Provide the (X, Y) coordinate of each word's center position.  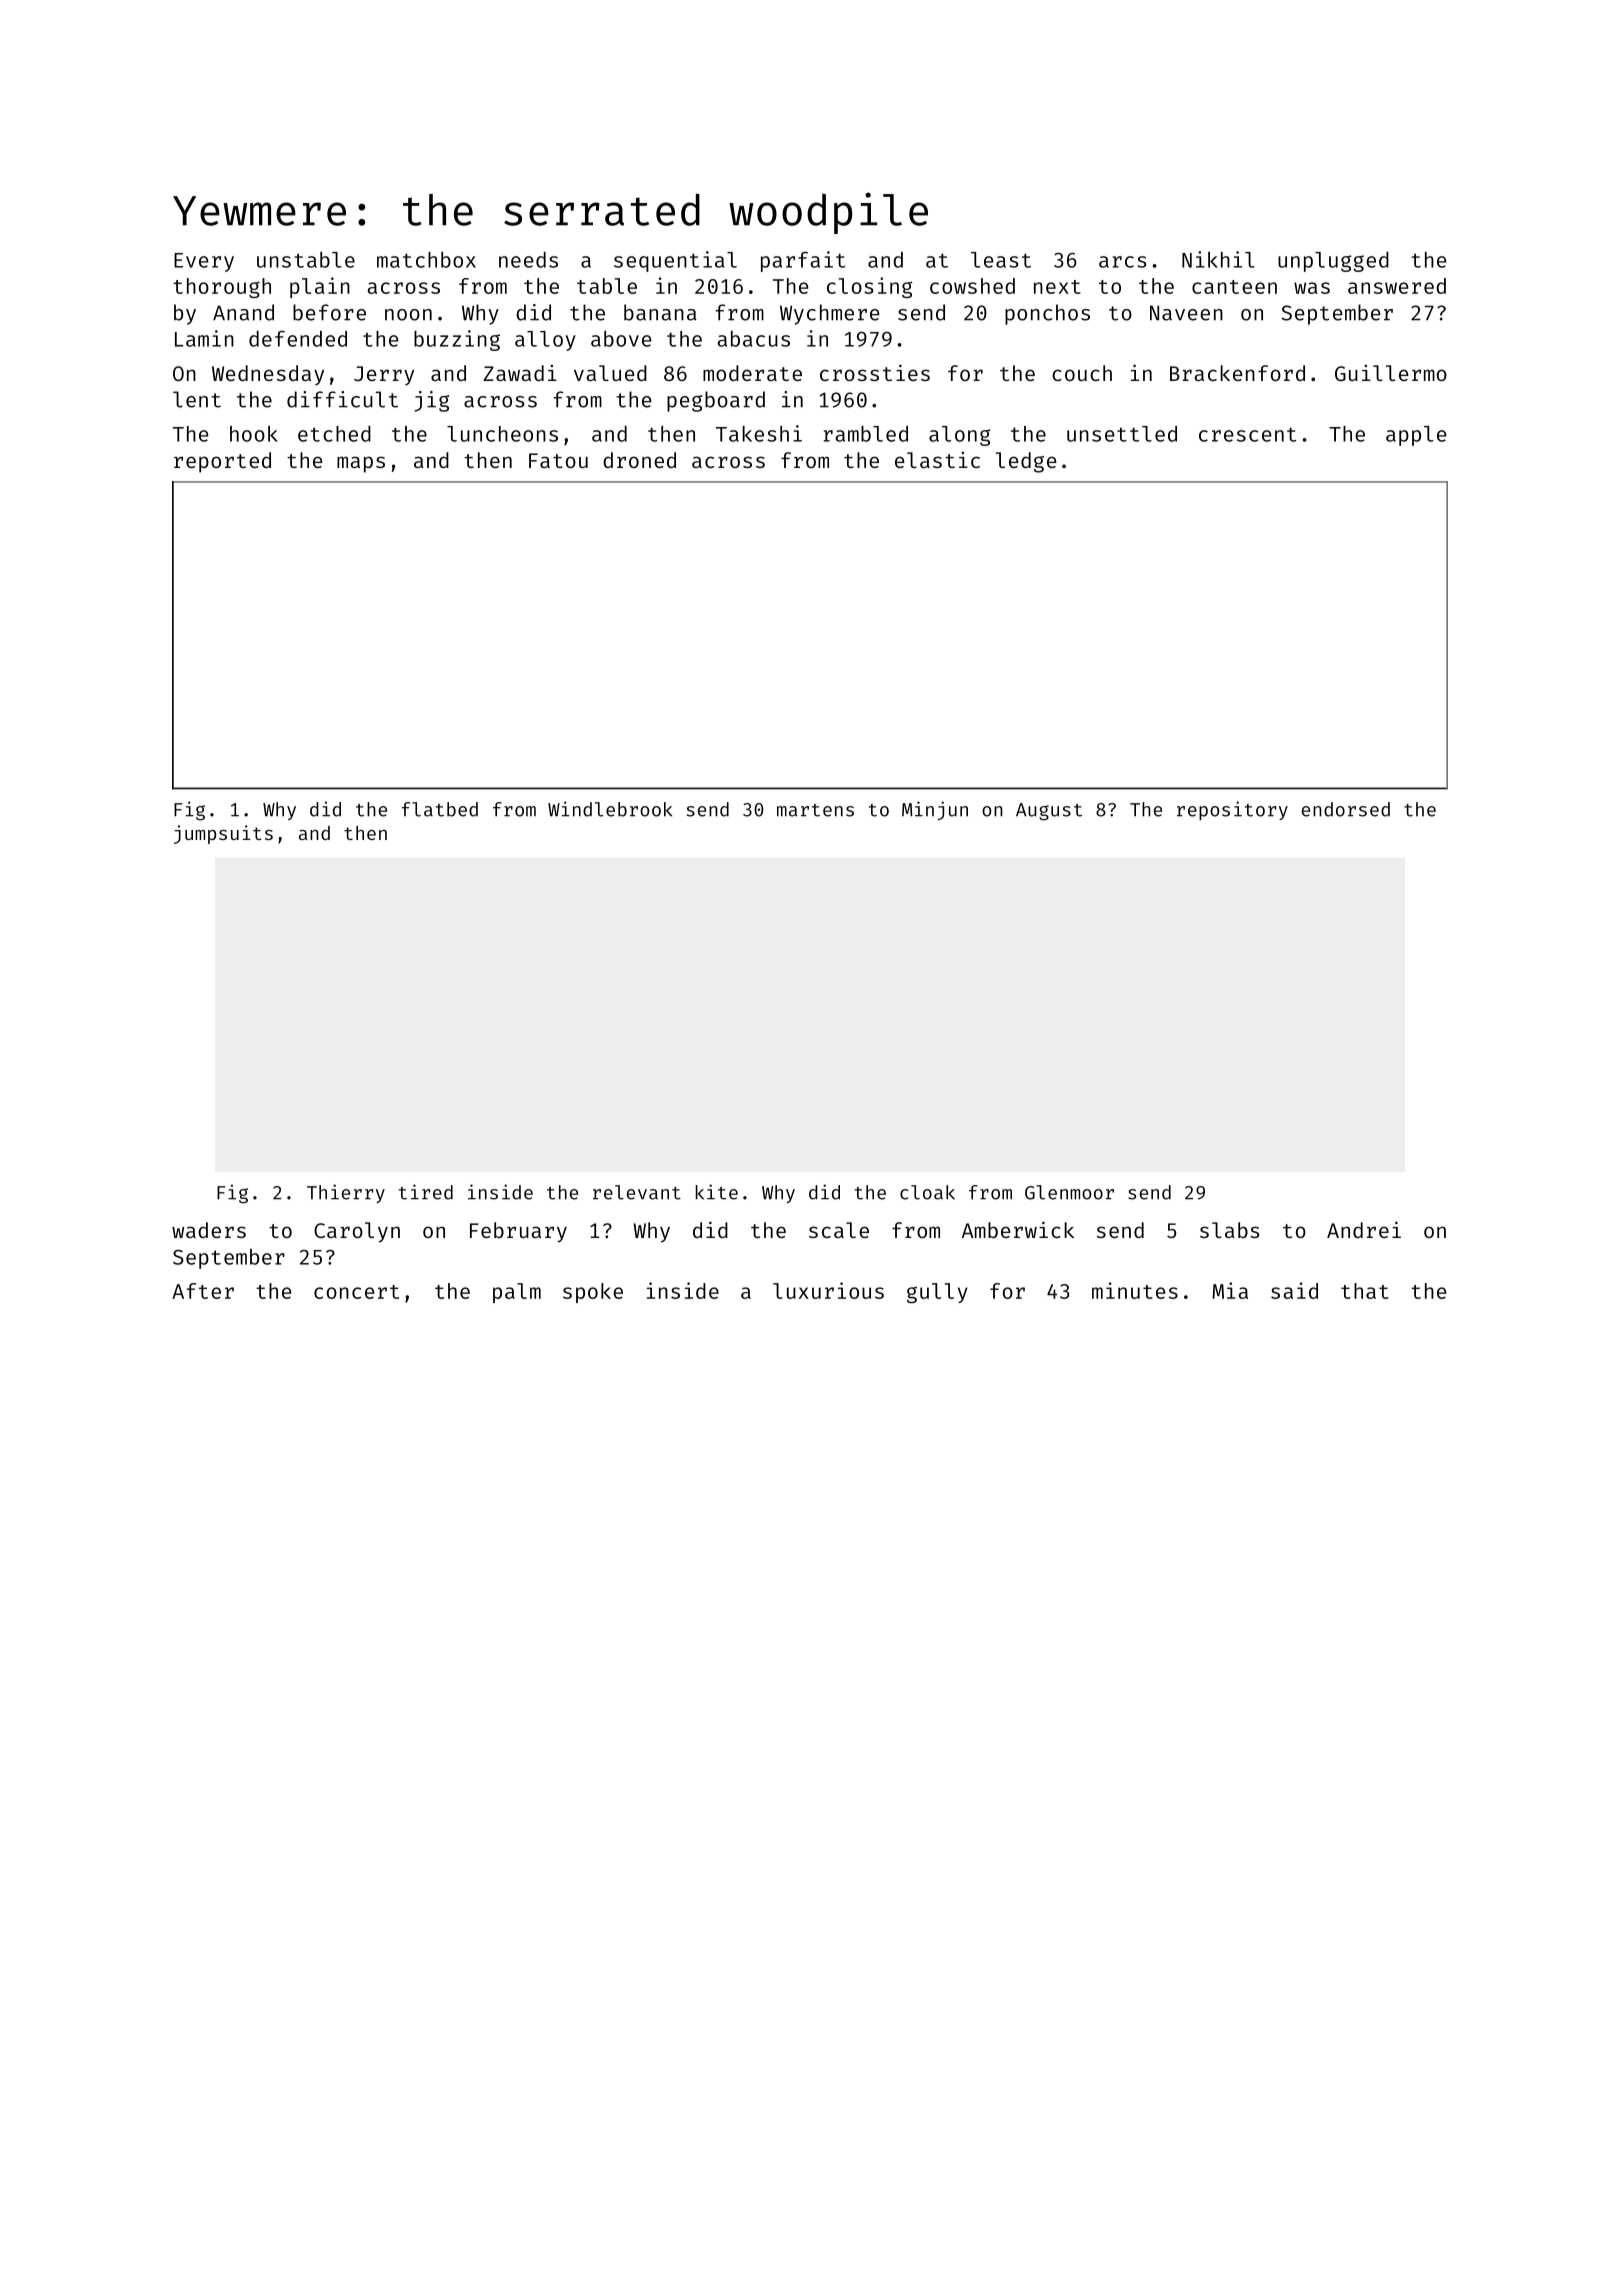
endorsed (1346, 809)
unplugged (1333, 262)
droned (639, 460)
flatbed (440, 809)
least (1001, 260)
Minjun (935, 810)
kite (717, 1192)
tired (426, 1192)
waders (209, 1230)
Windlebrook (610, 809)
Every (204, 262)
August (1049, 812)
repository (1232, 810)
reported (222, 462)
